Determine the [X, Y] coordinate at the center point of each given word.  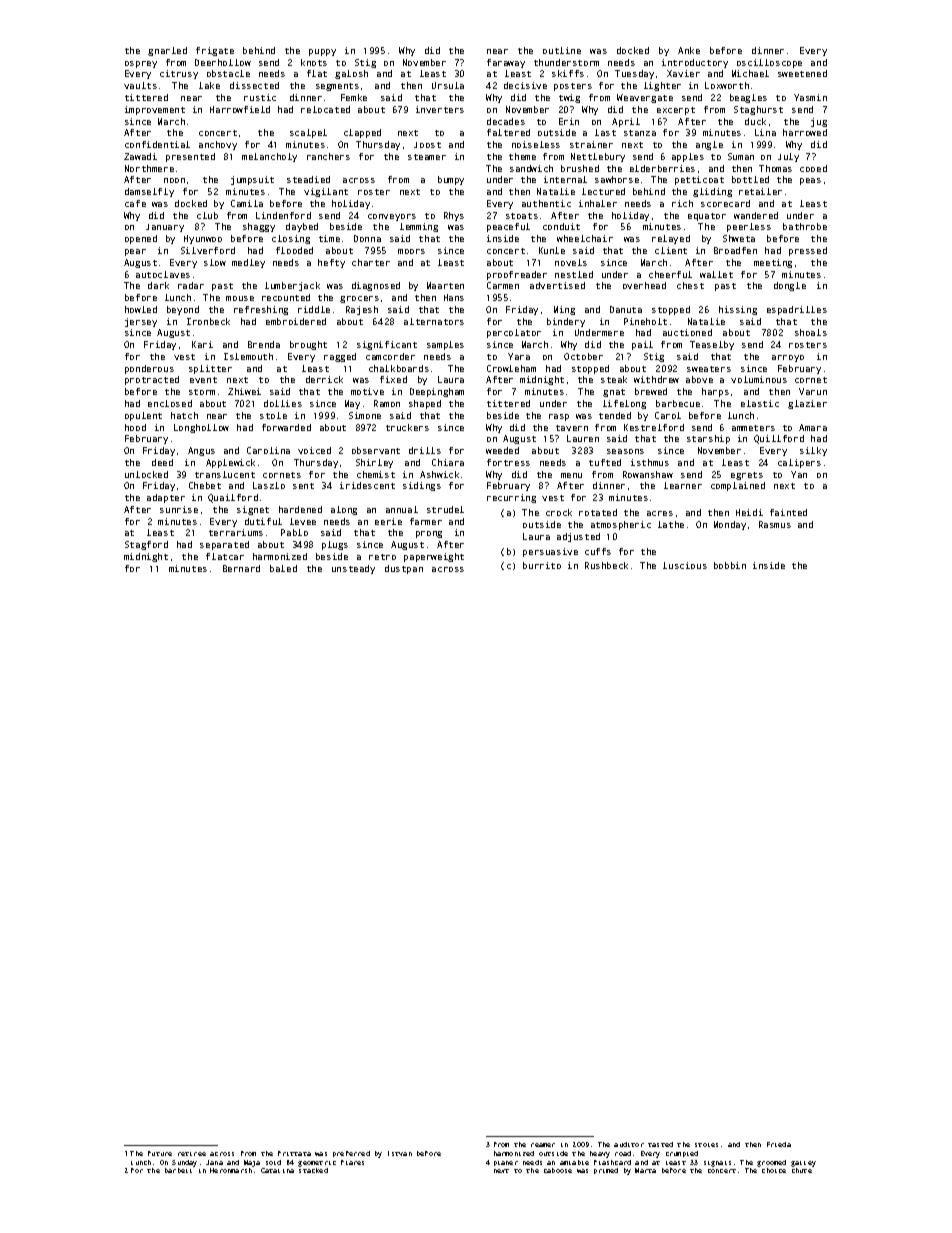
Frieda [779, 1144]
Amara [813, 427]
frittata [294, 1153]
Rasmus [775, 524]
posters [573, 87]
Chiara [448, 462]
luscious [685, 565]
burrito [542, 565]
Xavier [683, 73]
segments [337, 87]
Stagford [146, 545]
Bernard [241, 568]
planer [506, 1163]
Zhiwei [244, 391]
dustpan [404, 569]
